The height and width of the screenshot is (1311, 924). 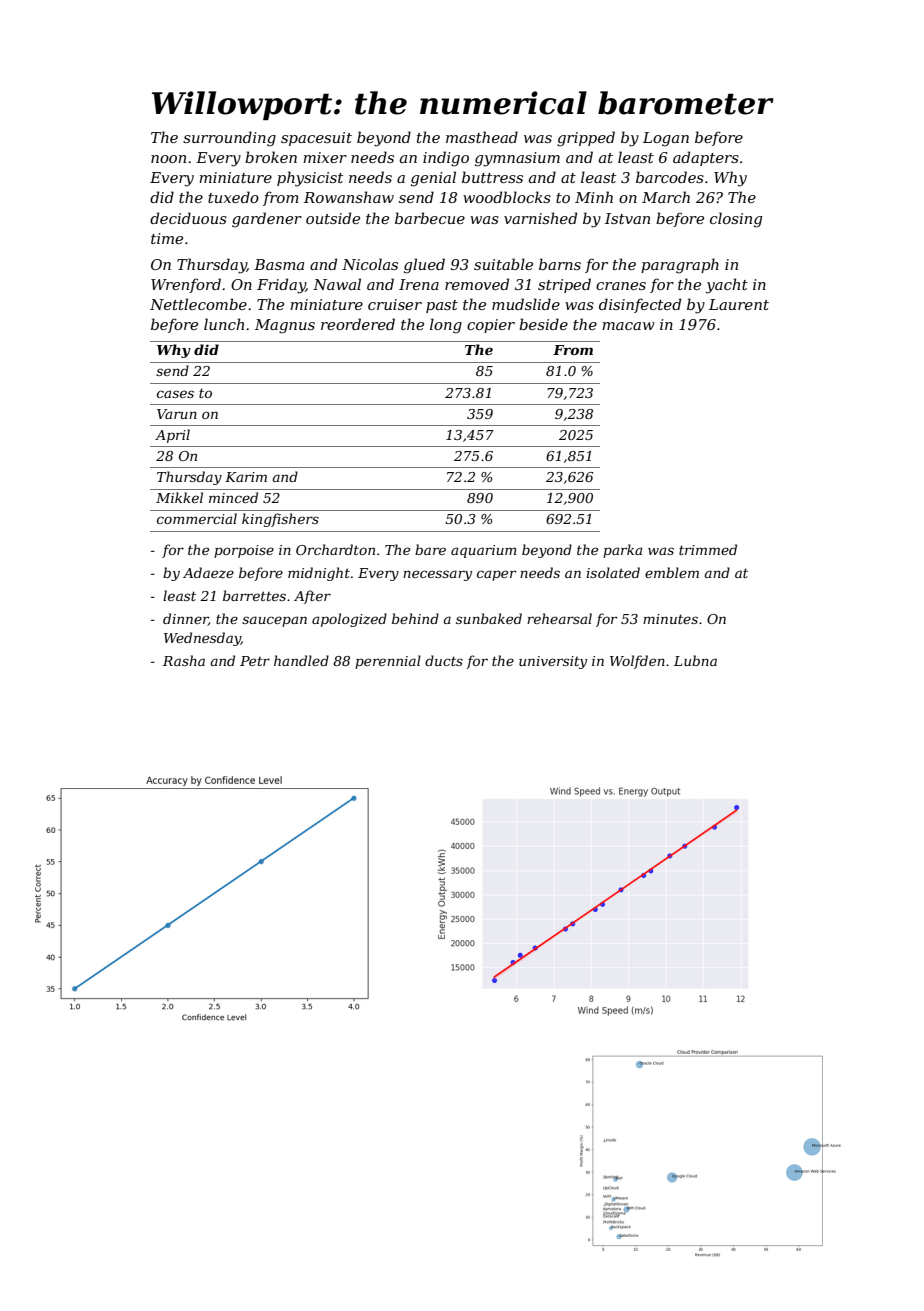 What do you see at coordinates (666, 139) in the screenshot?
I see `Logan` at bounding box center [666, 139].
